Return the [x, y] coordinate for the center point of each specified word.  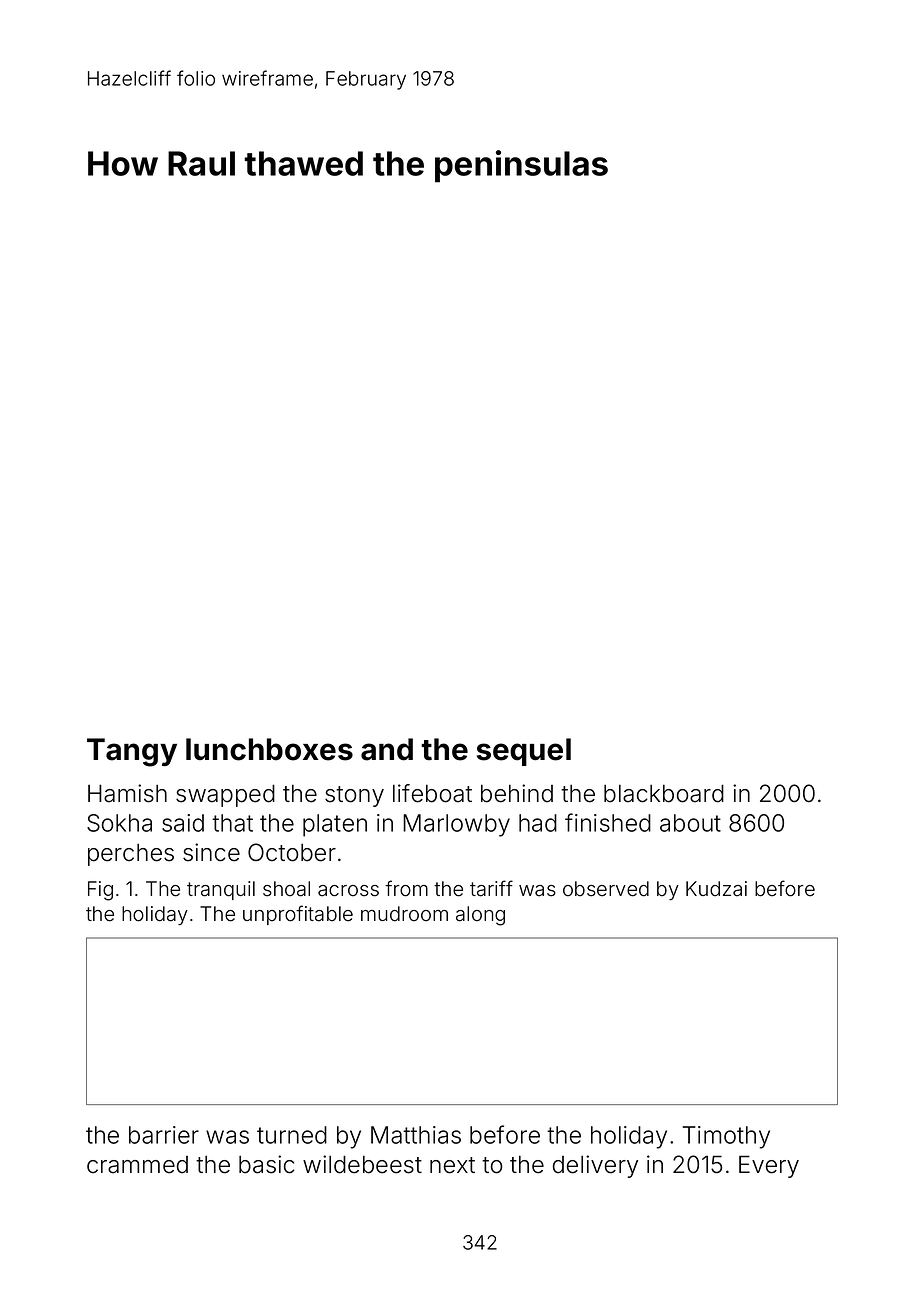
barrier [164, 1135]
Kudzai [716, 889]
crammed [137, 1165]
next [452, 1165]
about [690, 823]
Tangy [132, 752]
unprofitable [298, 915]
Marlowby [456, 825]
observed [606, 889]
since [211, 852]
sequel [524, 752]
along [480, 916]
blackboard [664, 793]
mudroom [404, 914]
